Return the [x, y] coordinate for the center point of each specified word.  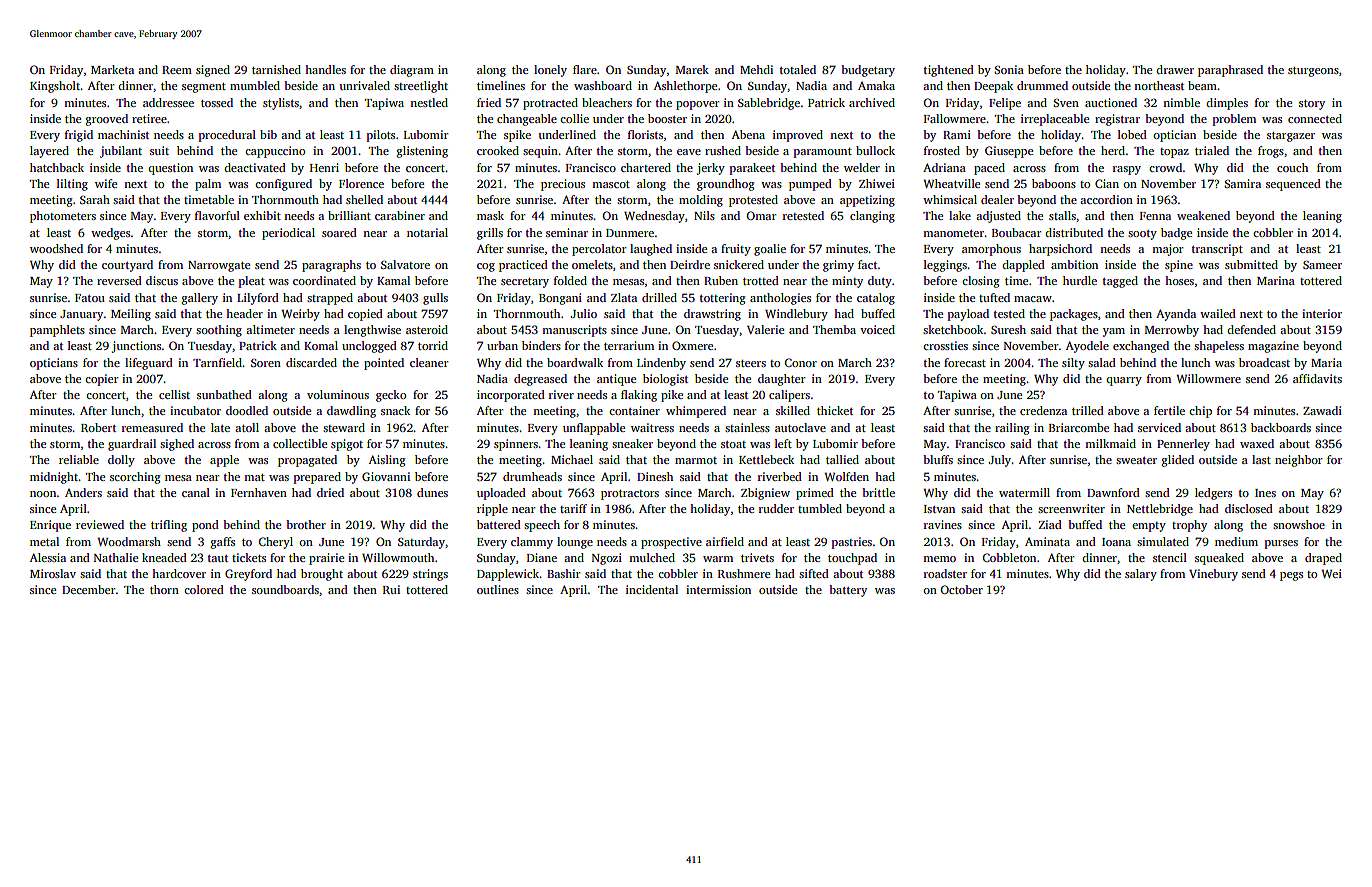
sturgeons [1313, 72]
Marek [692, 69]
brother [306, 524]
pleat [252, 282]
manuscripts [574, 331]
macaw [1033, 299]
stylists [281, 104]
